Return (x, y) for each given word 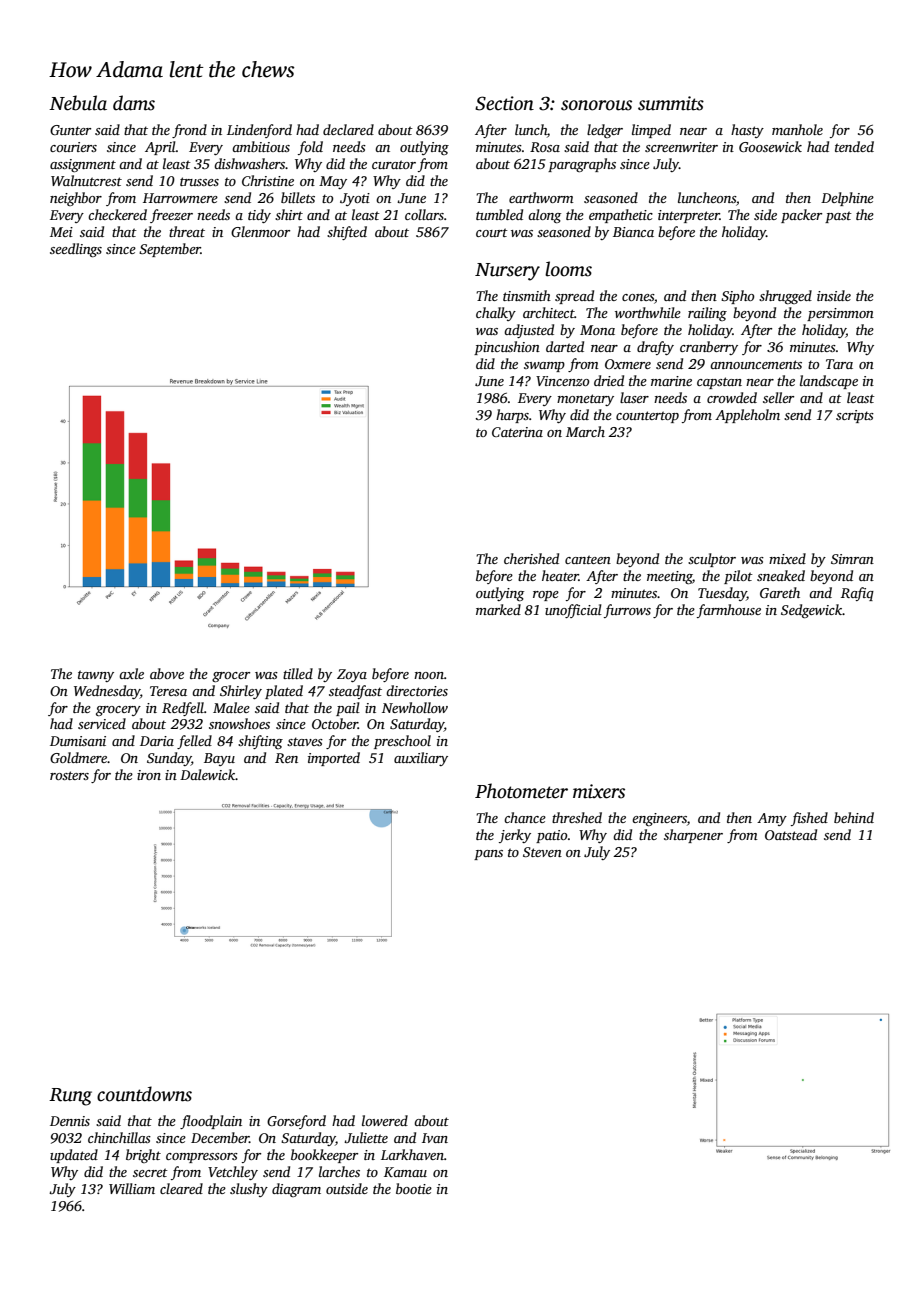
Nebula (78, 103)
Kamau (405, 1172)
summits (671, 103)
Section (504, 103)
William (132, 1188)
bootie (414, 1188)
